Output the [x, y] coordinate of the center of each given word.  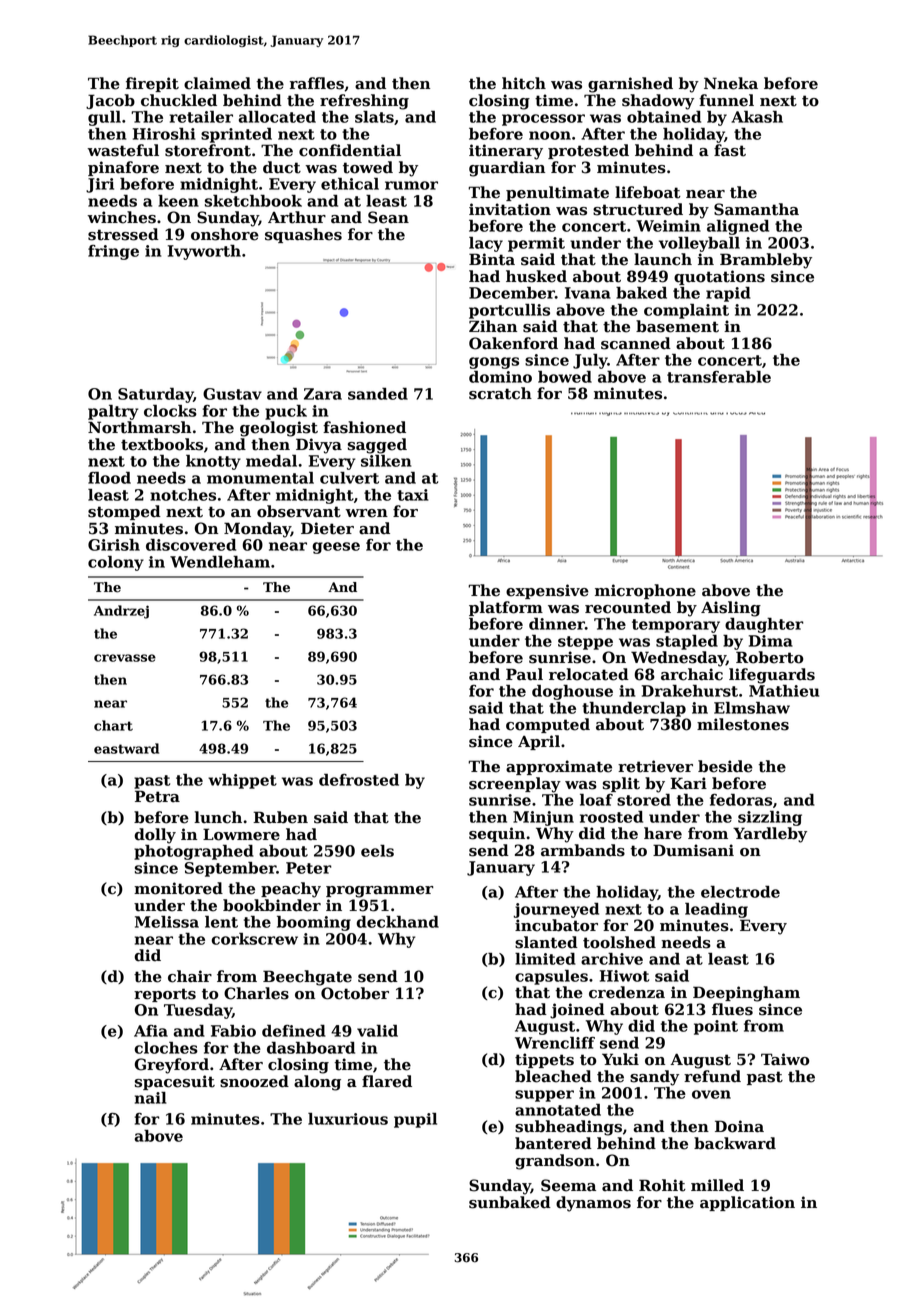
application [747, 1203]
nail [150, 1098]
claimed [217, 83]
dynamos [593, 1204]
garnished [630, 85]
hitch [524, 83]
